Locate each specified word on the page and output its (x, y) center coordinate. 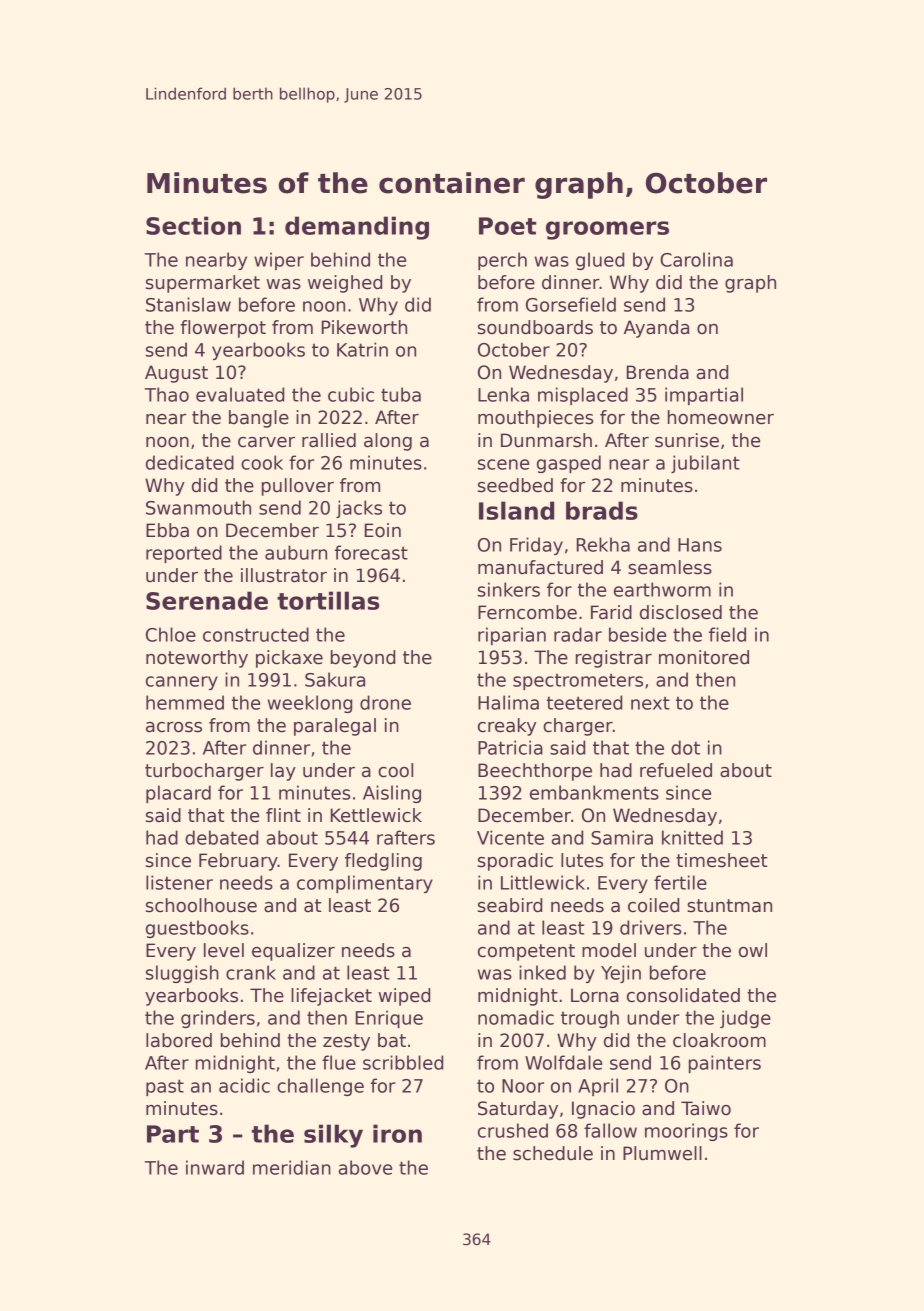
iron (397, 1133)
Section (193, 225)
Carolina (696, 259)
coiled (653, 905)
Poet (508, 226)
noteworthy (197, 659)
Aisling (392, 794)
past (165, 1087)
